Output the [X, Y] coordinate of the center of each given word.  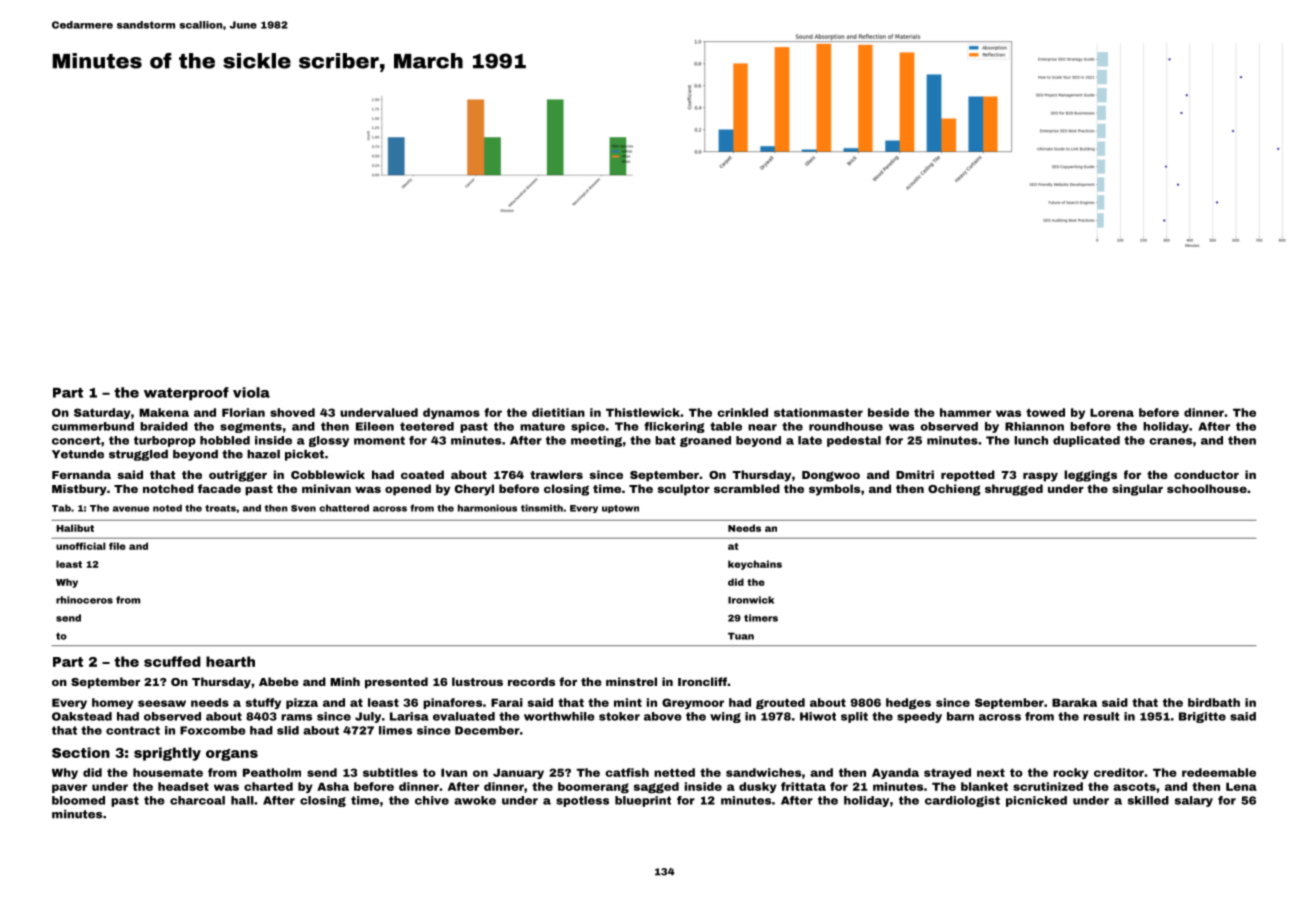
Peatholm [272, 772]
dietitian [558, 412]
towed [1045, 412]
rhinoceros [84, 600]
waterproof [186, 394]
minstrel [631, 681]
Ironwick [751, 600]
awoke [475, 800]
